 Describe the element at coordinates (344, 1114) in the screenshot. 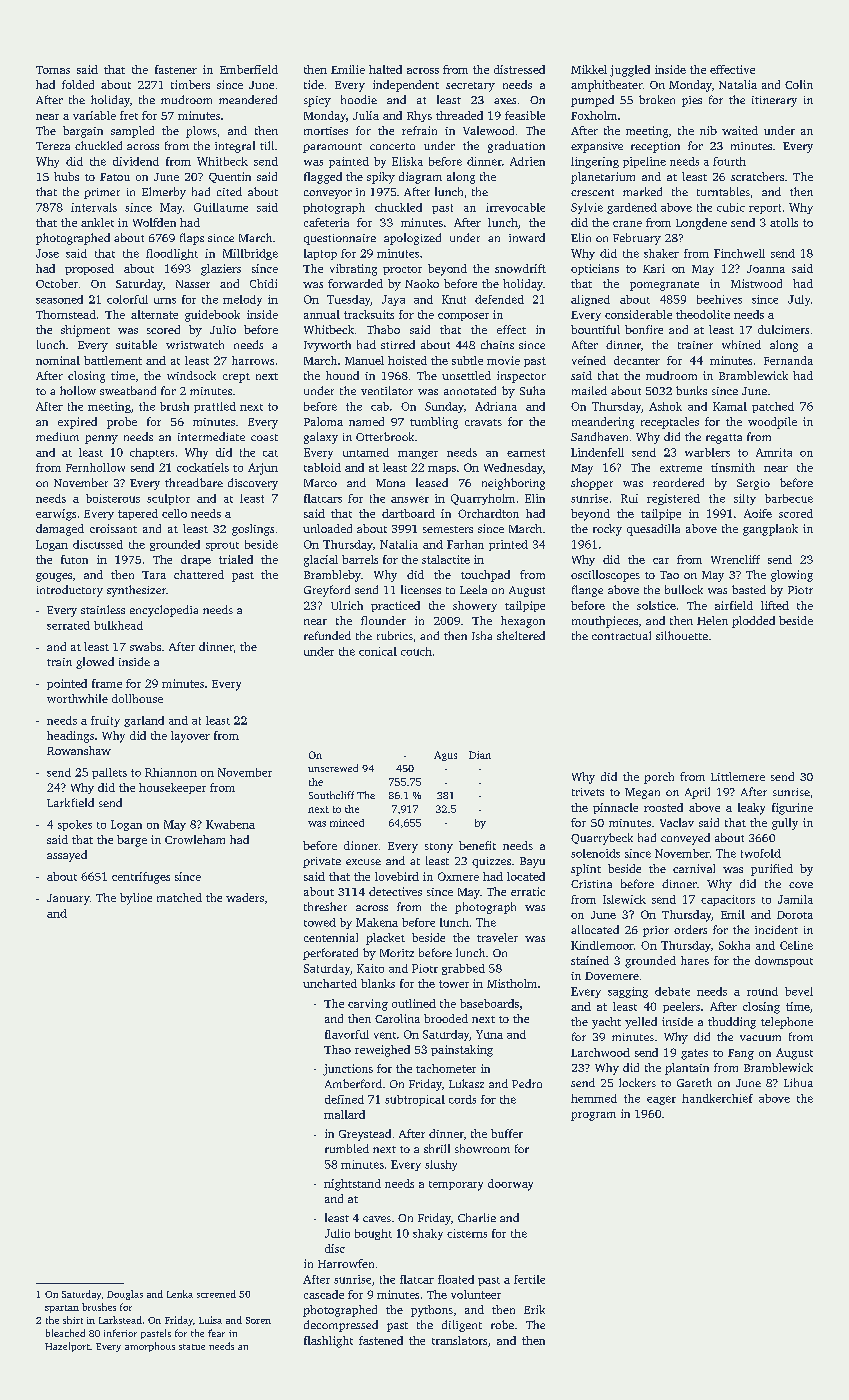

I see `mallard` at that location.
